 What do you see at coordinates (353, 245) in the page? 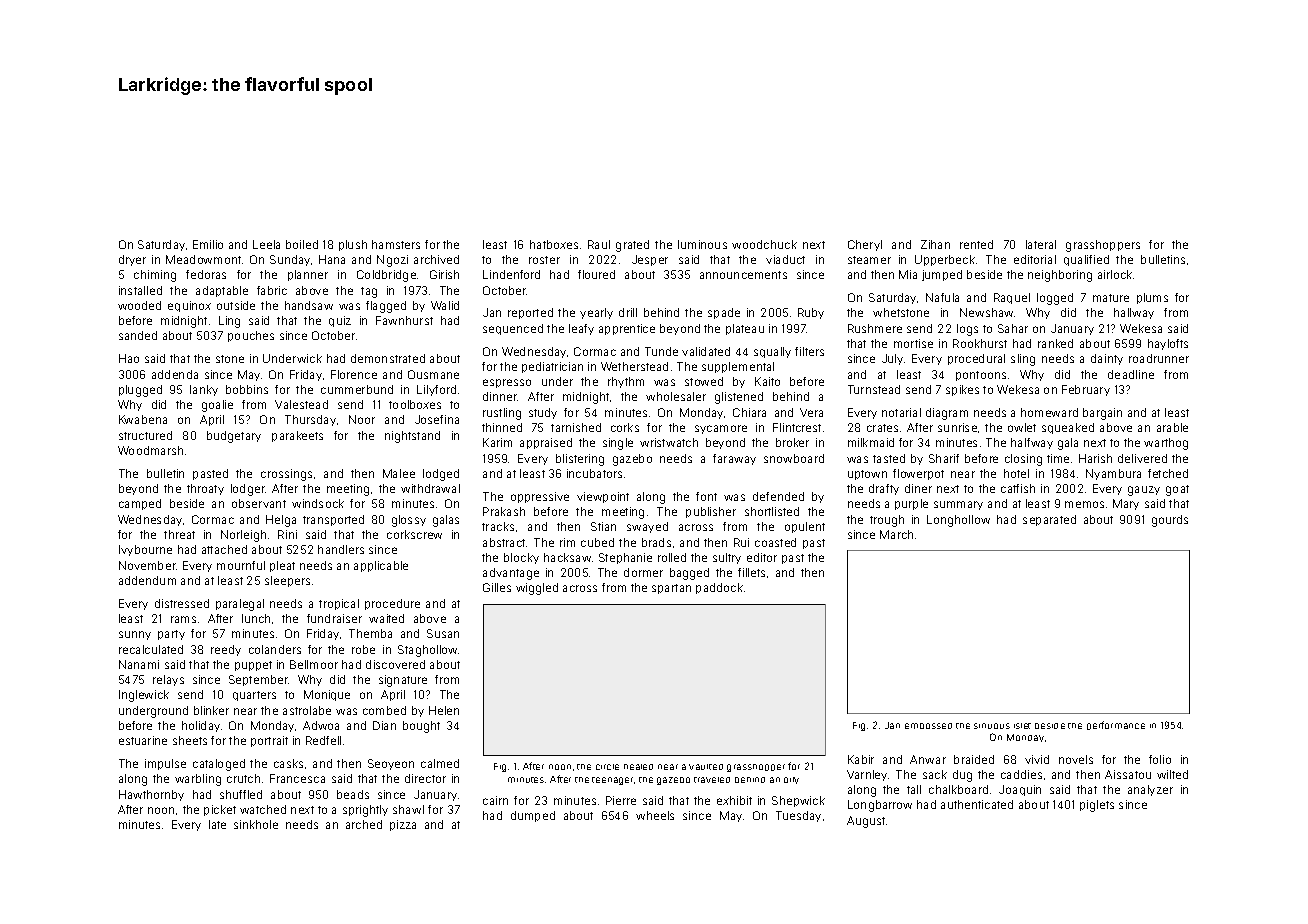
I see `plush` at bounding box center [353, 245].
